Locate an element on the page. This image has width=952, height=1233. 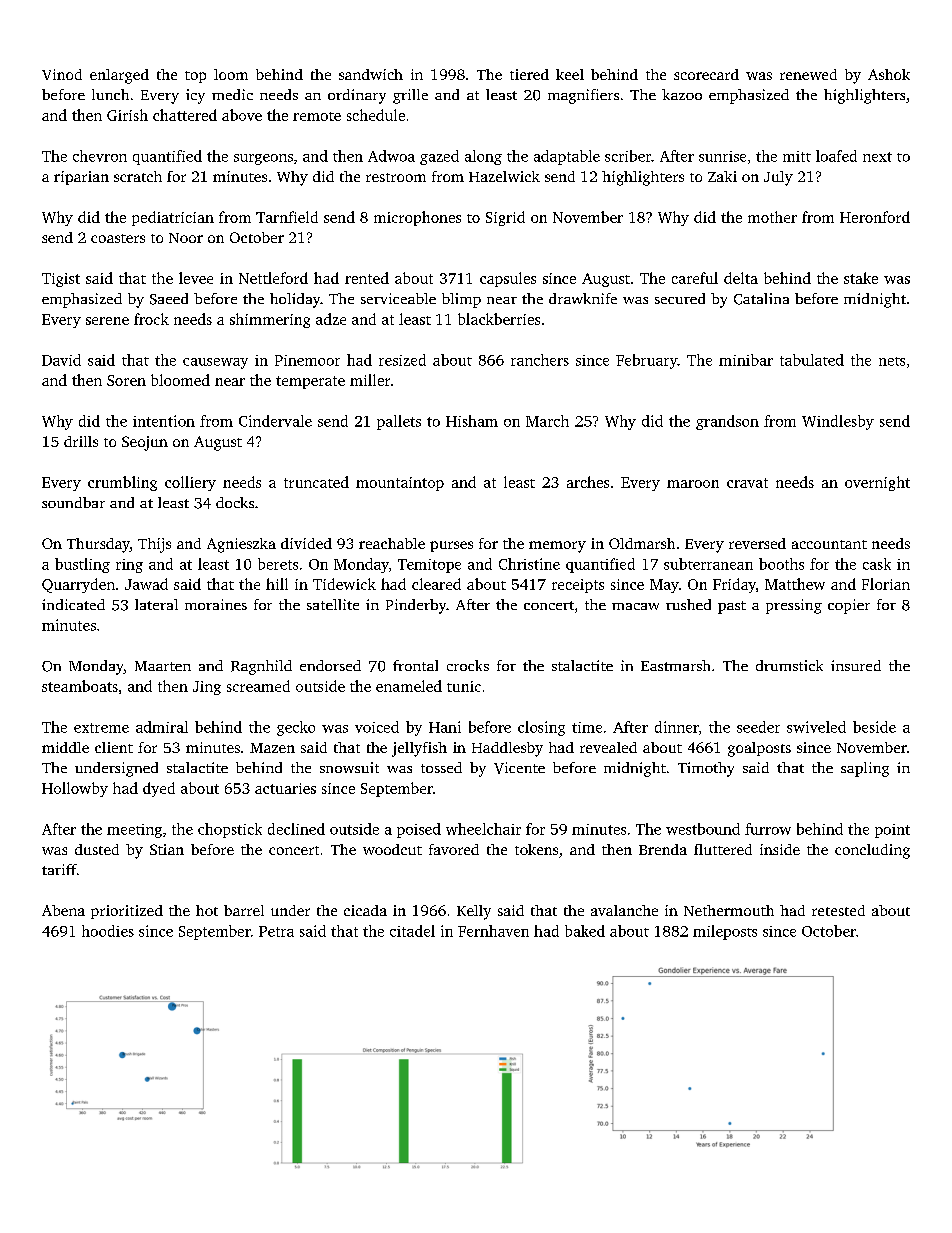
retested is located at coordinates (838, 910).
